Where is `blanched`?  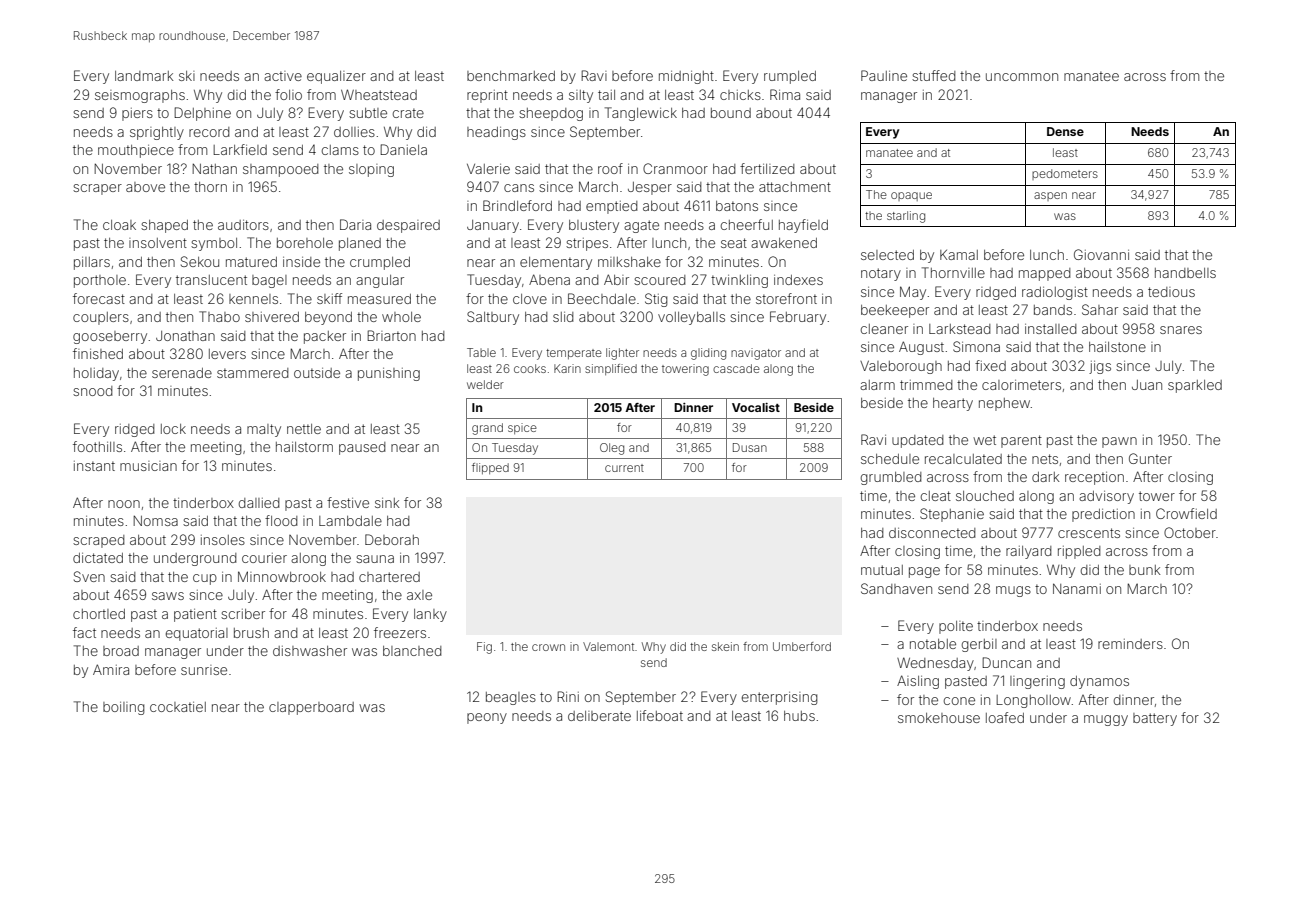 blanched is located at coordinates (412, 651).
